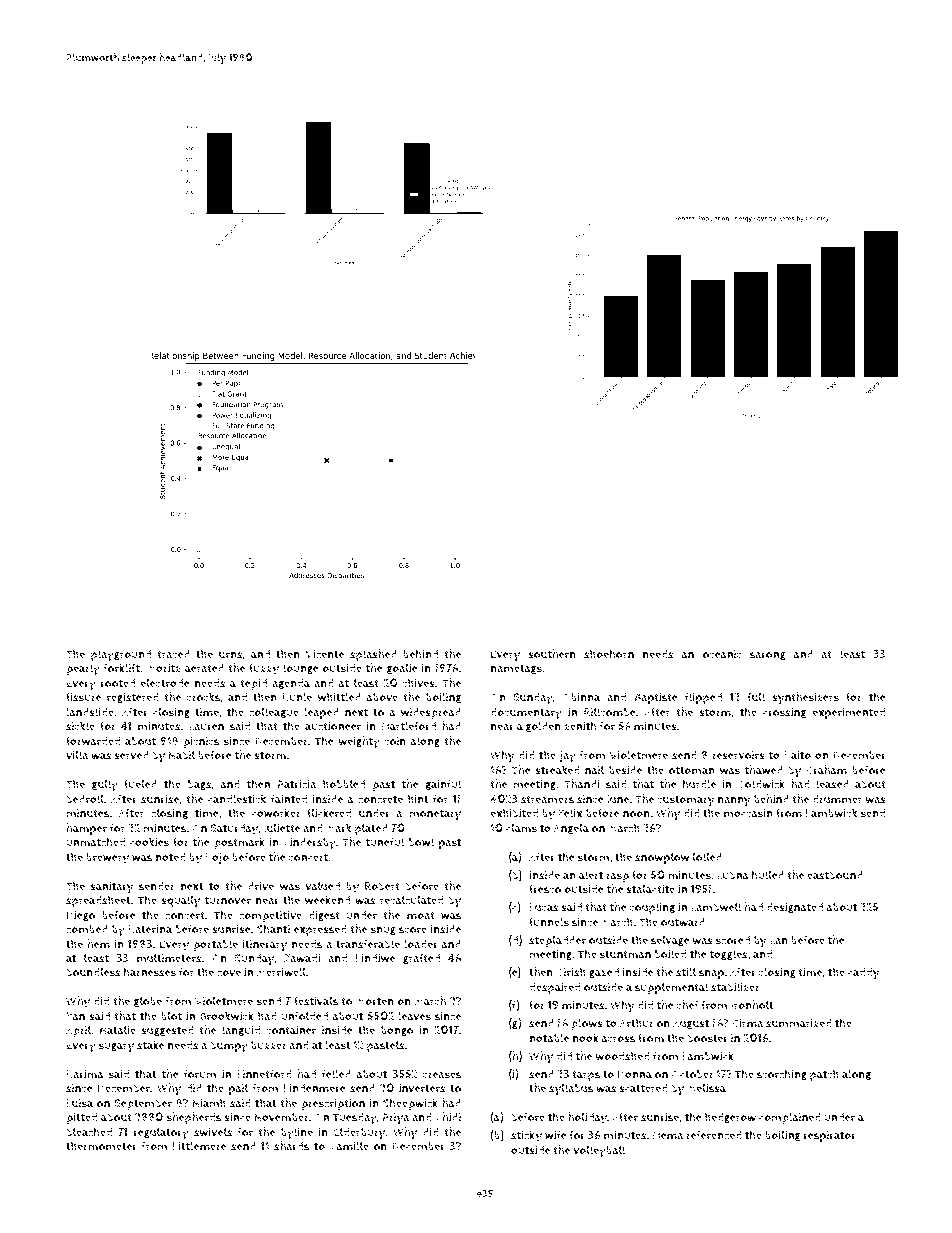 This page has height=1233, width=952. Describe the element at coordinates (768, 875) in the page. I see `hulled` at that location.
